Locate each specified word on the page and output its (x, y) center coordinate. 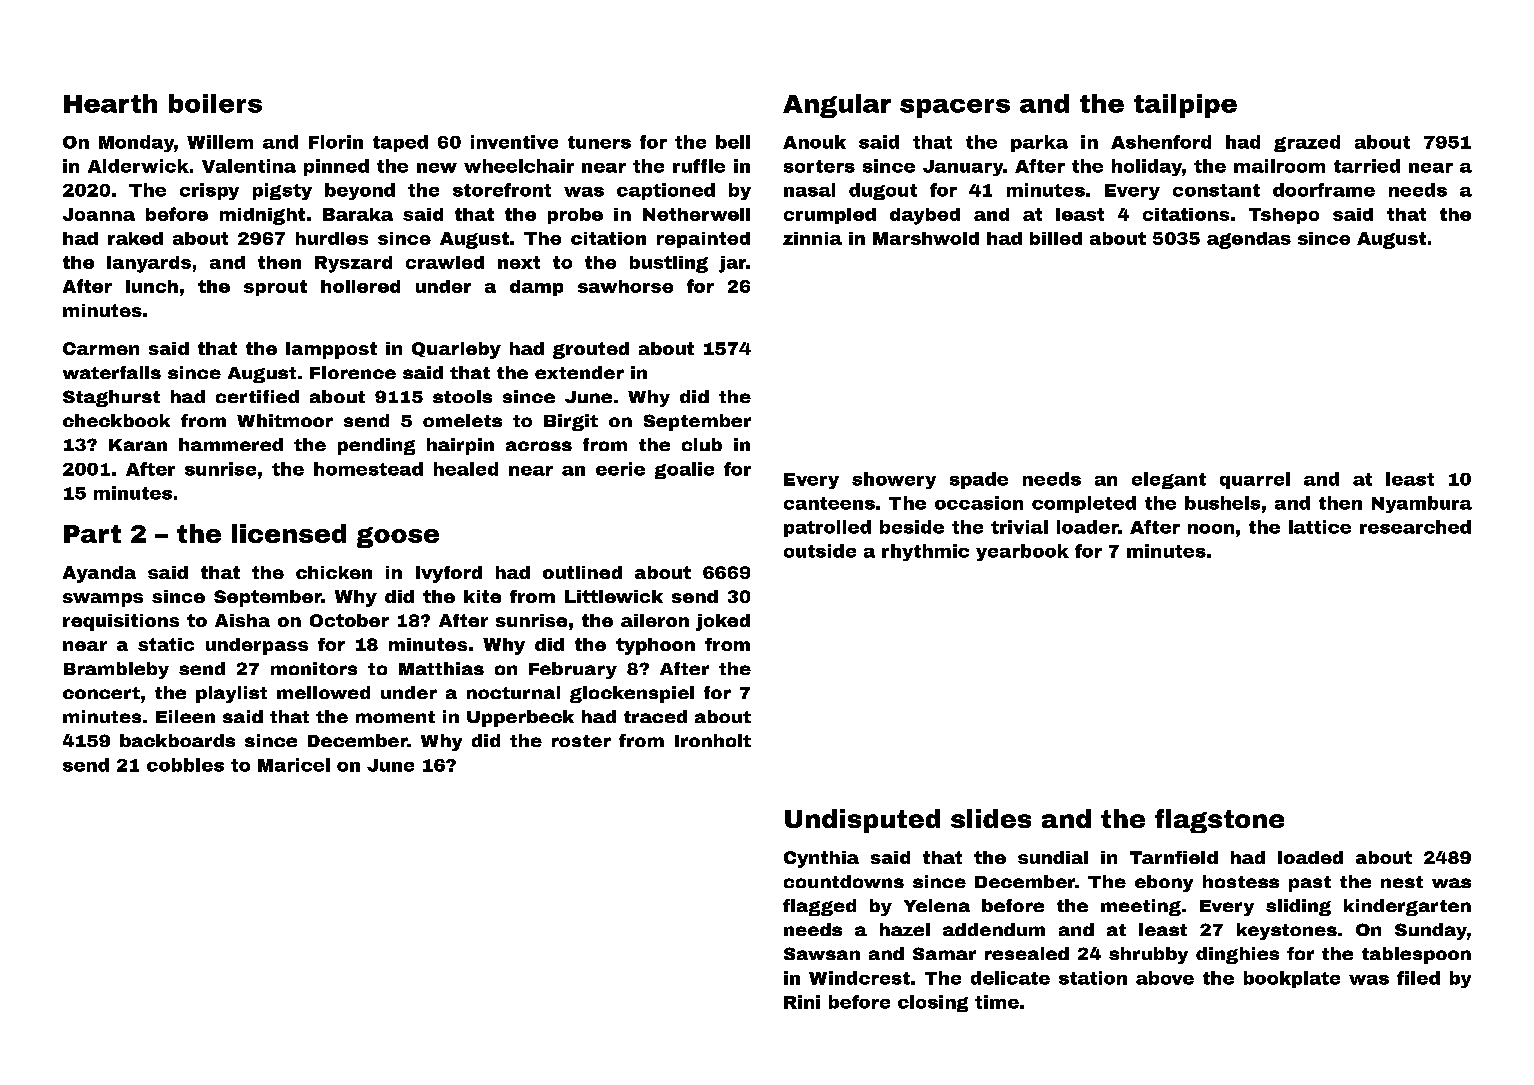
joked (723, 622)
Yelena (937, 905)
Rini (802, 1002)
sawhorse (625, 286)
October (349, 620)
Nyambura (1422, 504)
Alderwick (138, 166)
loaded (1310, 857)
